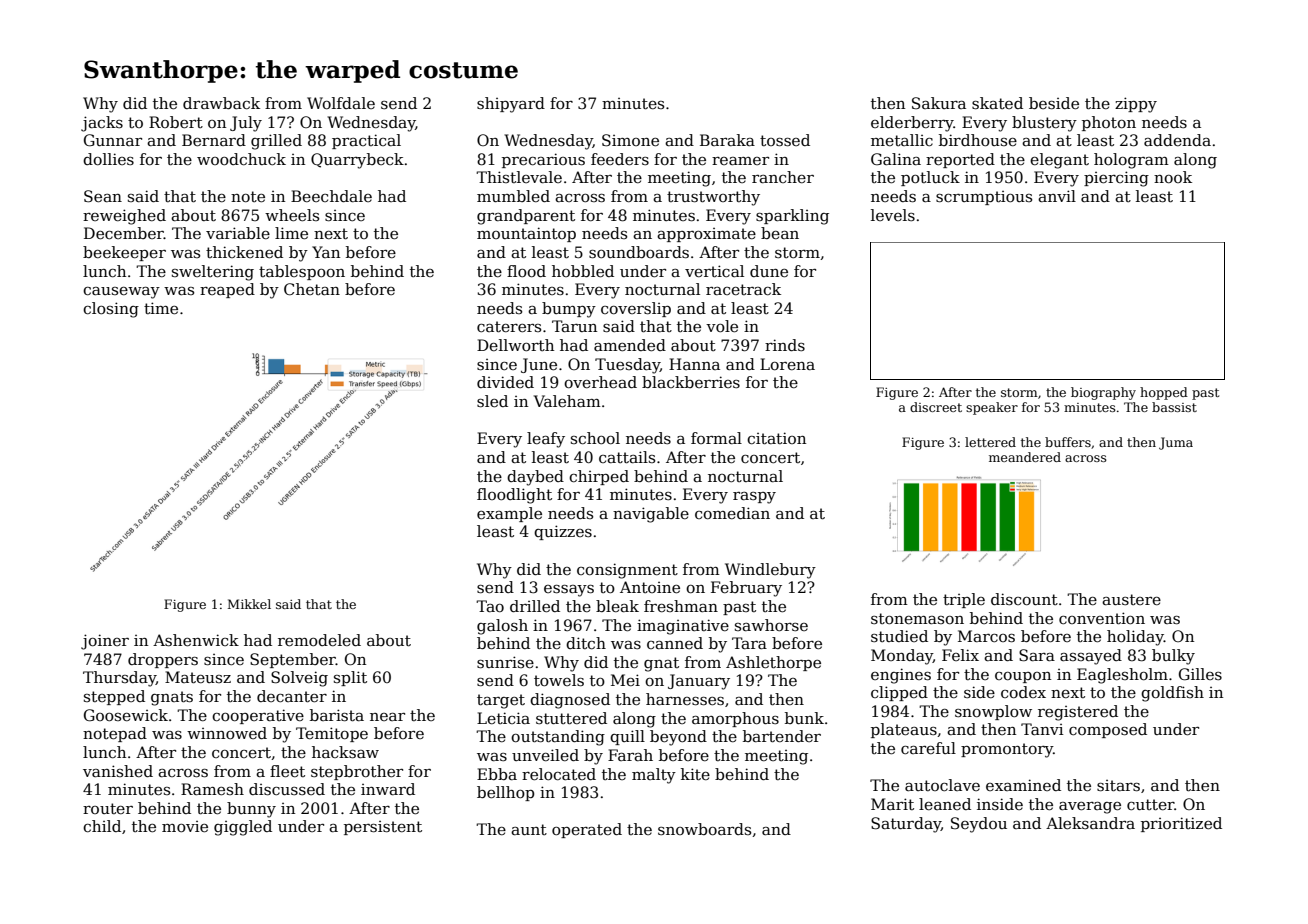 The width and height of the document is (1308, 924). I want to click on Lorena, so click(787, 364).
